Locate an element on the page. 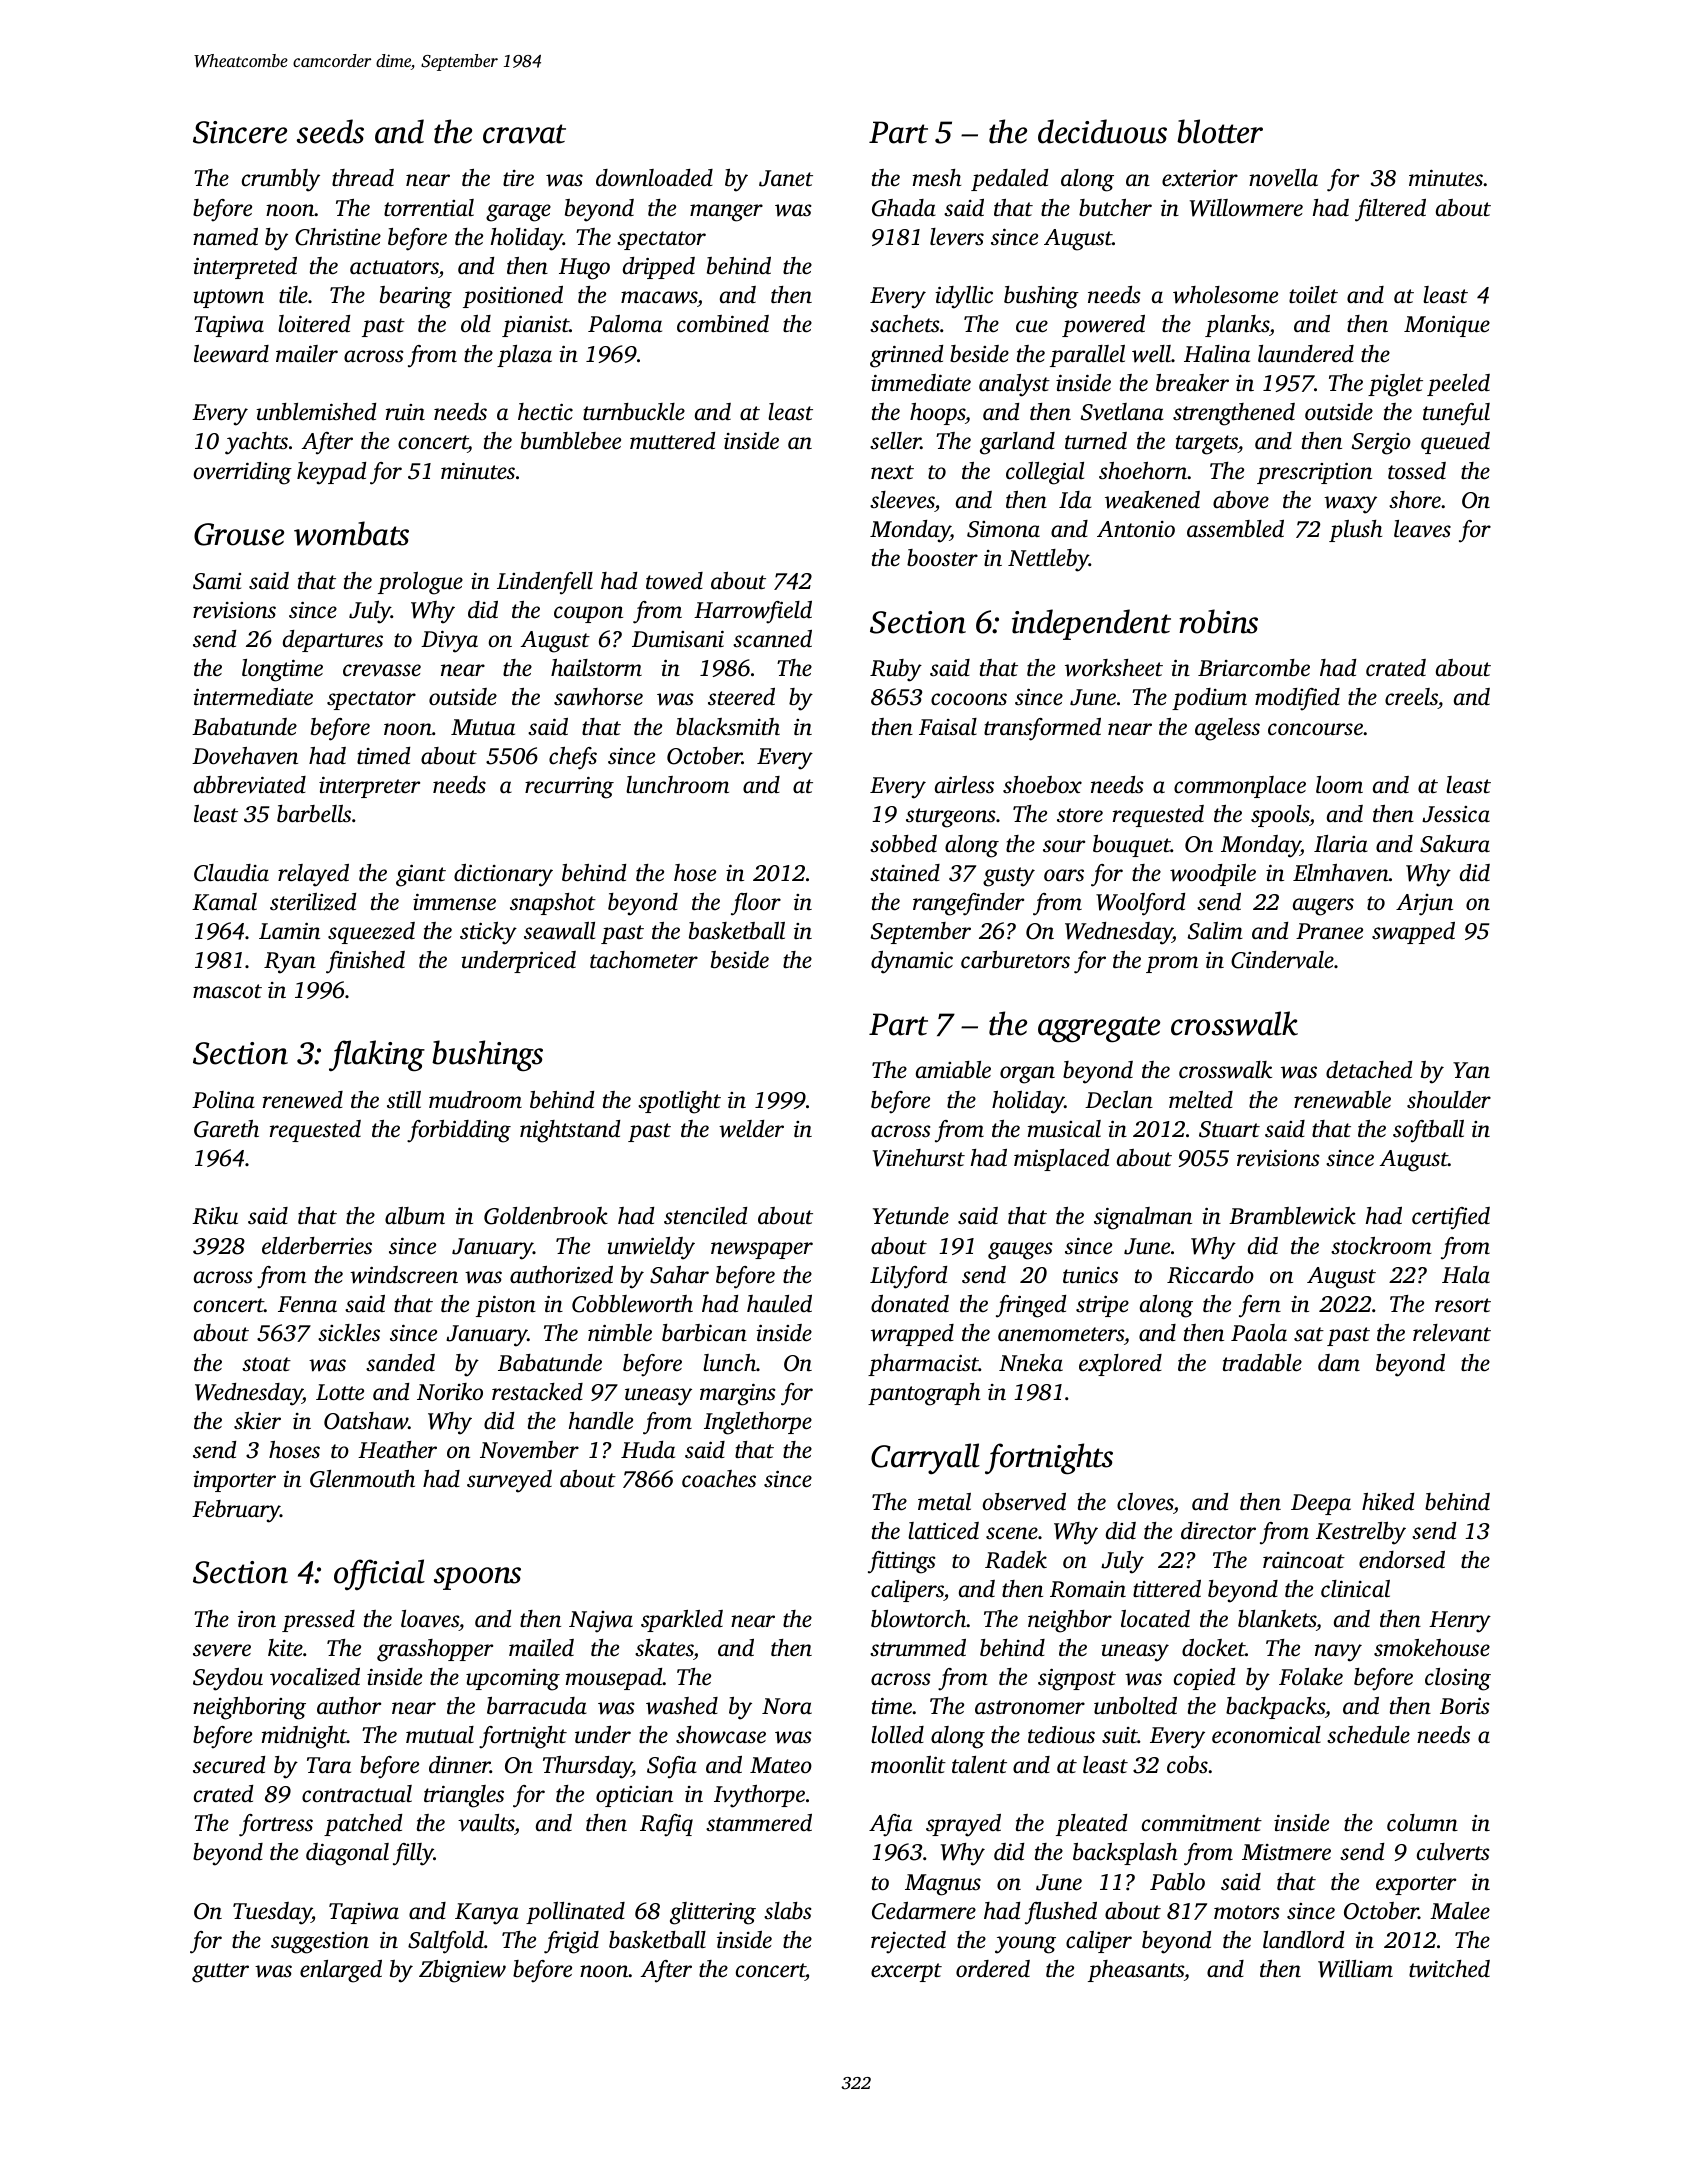 This page has width=1683, height=2178. Vinehurst is located at coordinates (919, 1158).
